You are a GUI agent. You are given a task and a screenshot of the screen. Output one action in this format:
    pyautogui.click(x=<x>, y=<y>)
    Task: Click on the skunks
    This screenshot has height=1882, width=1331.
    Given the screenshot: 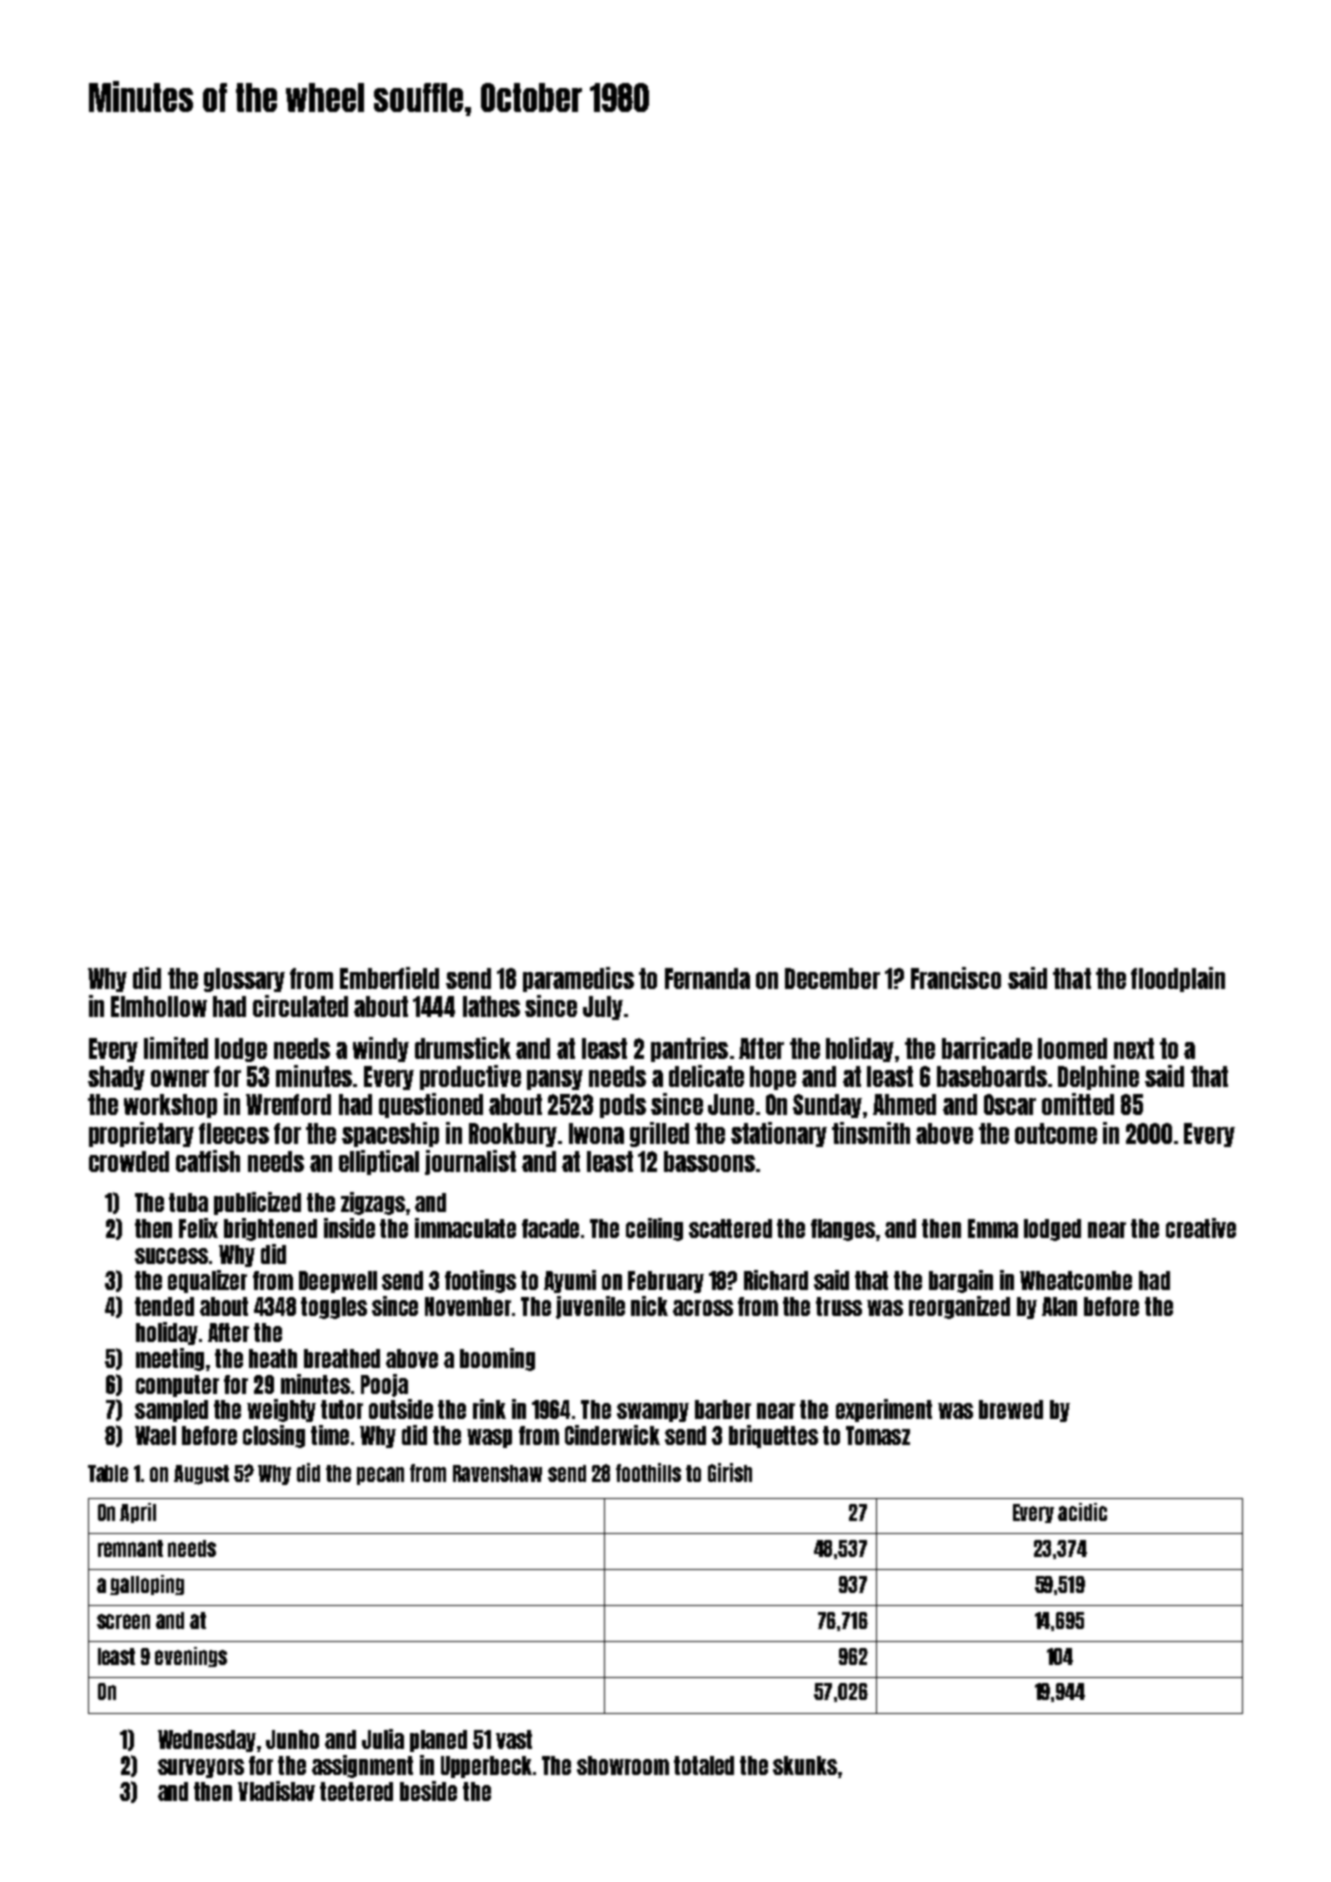 What is the action you would take?
    pyautogui.click(x=805, y=1765)
